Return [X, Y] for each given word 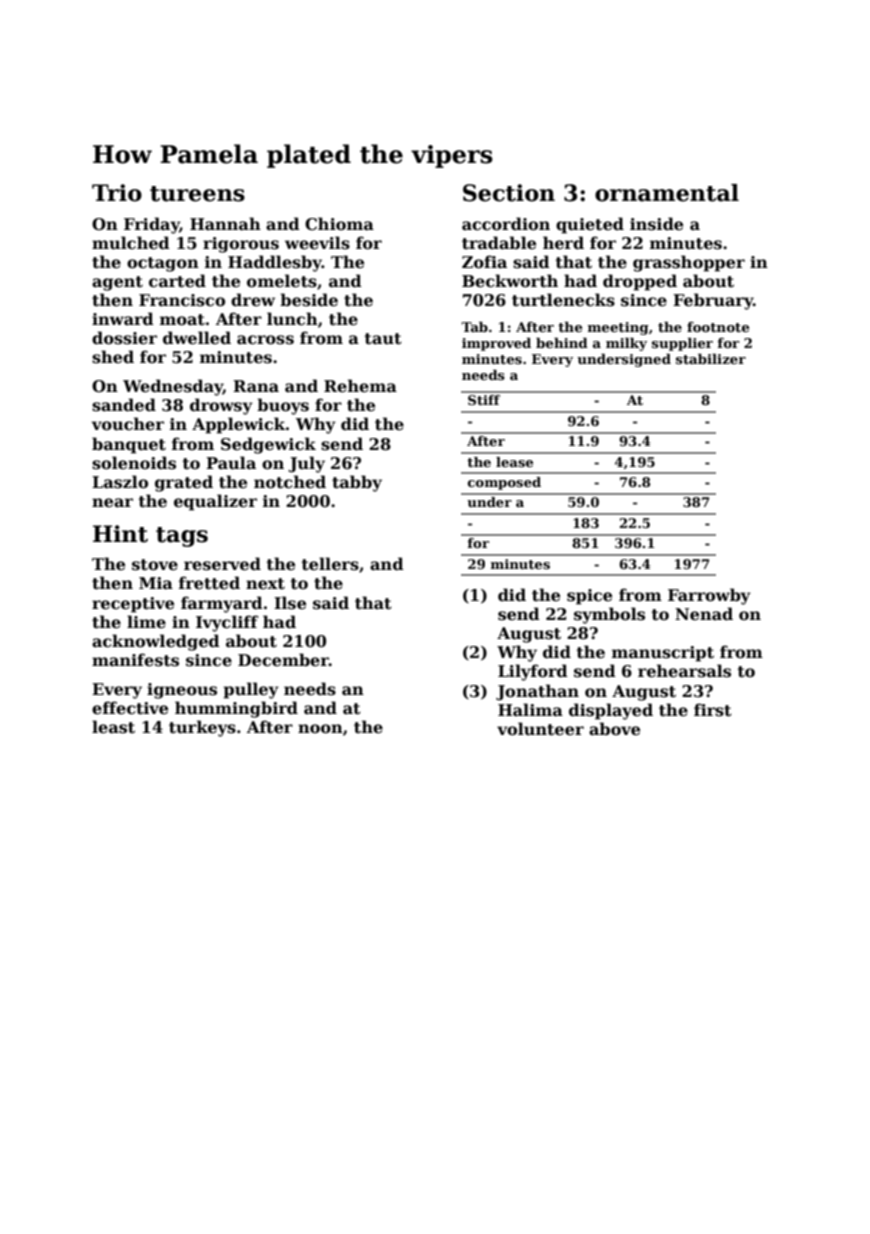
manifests [135, 660]
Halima [530, 709]
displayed [611, 711]
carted [177, 281]
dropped [640, 282]
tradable [499, 243]
